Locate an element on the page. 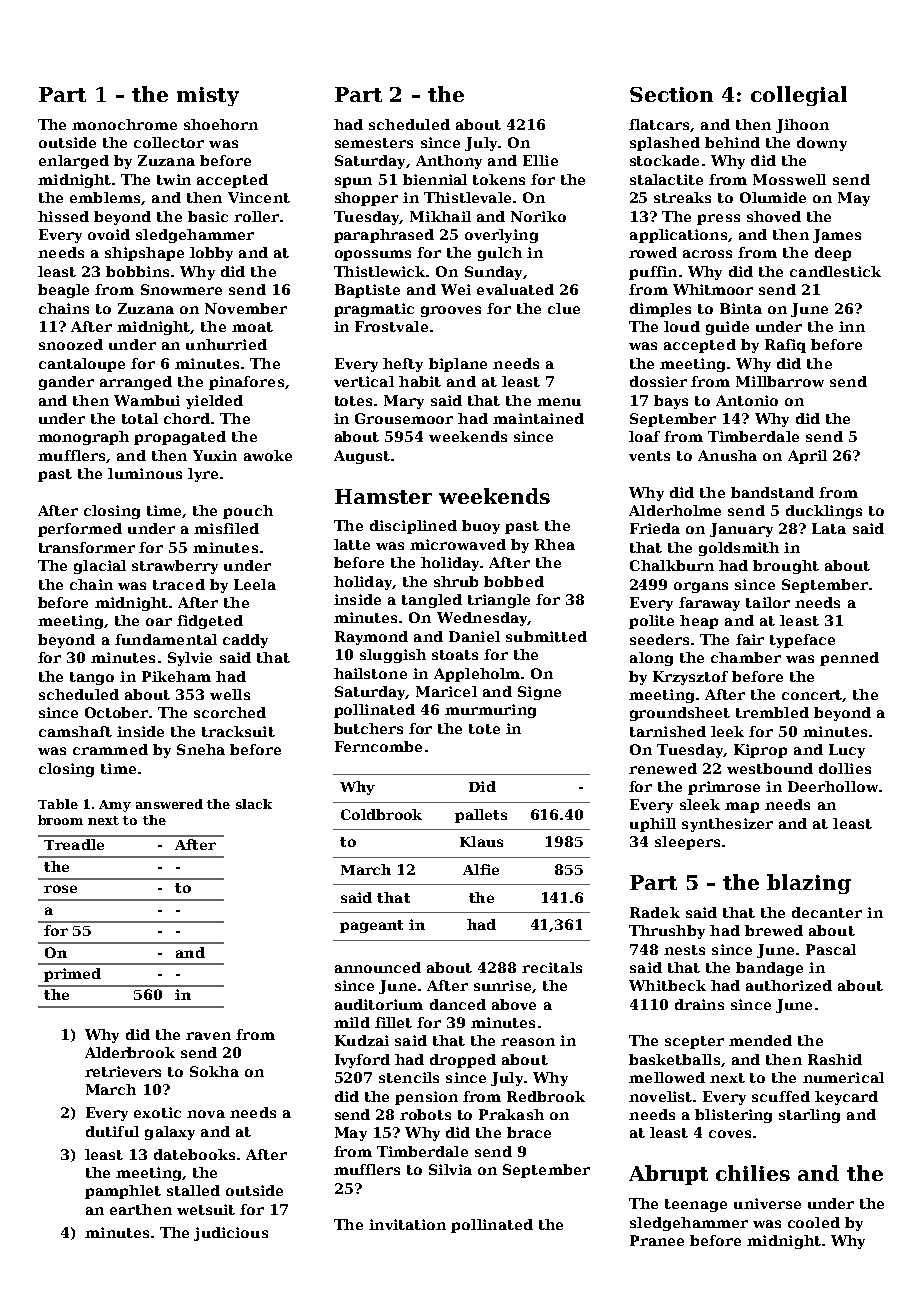 This page has width=924, height=1308. primed is located at coordinates (72, 975).
